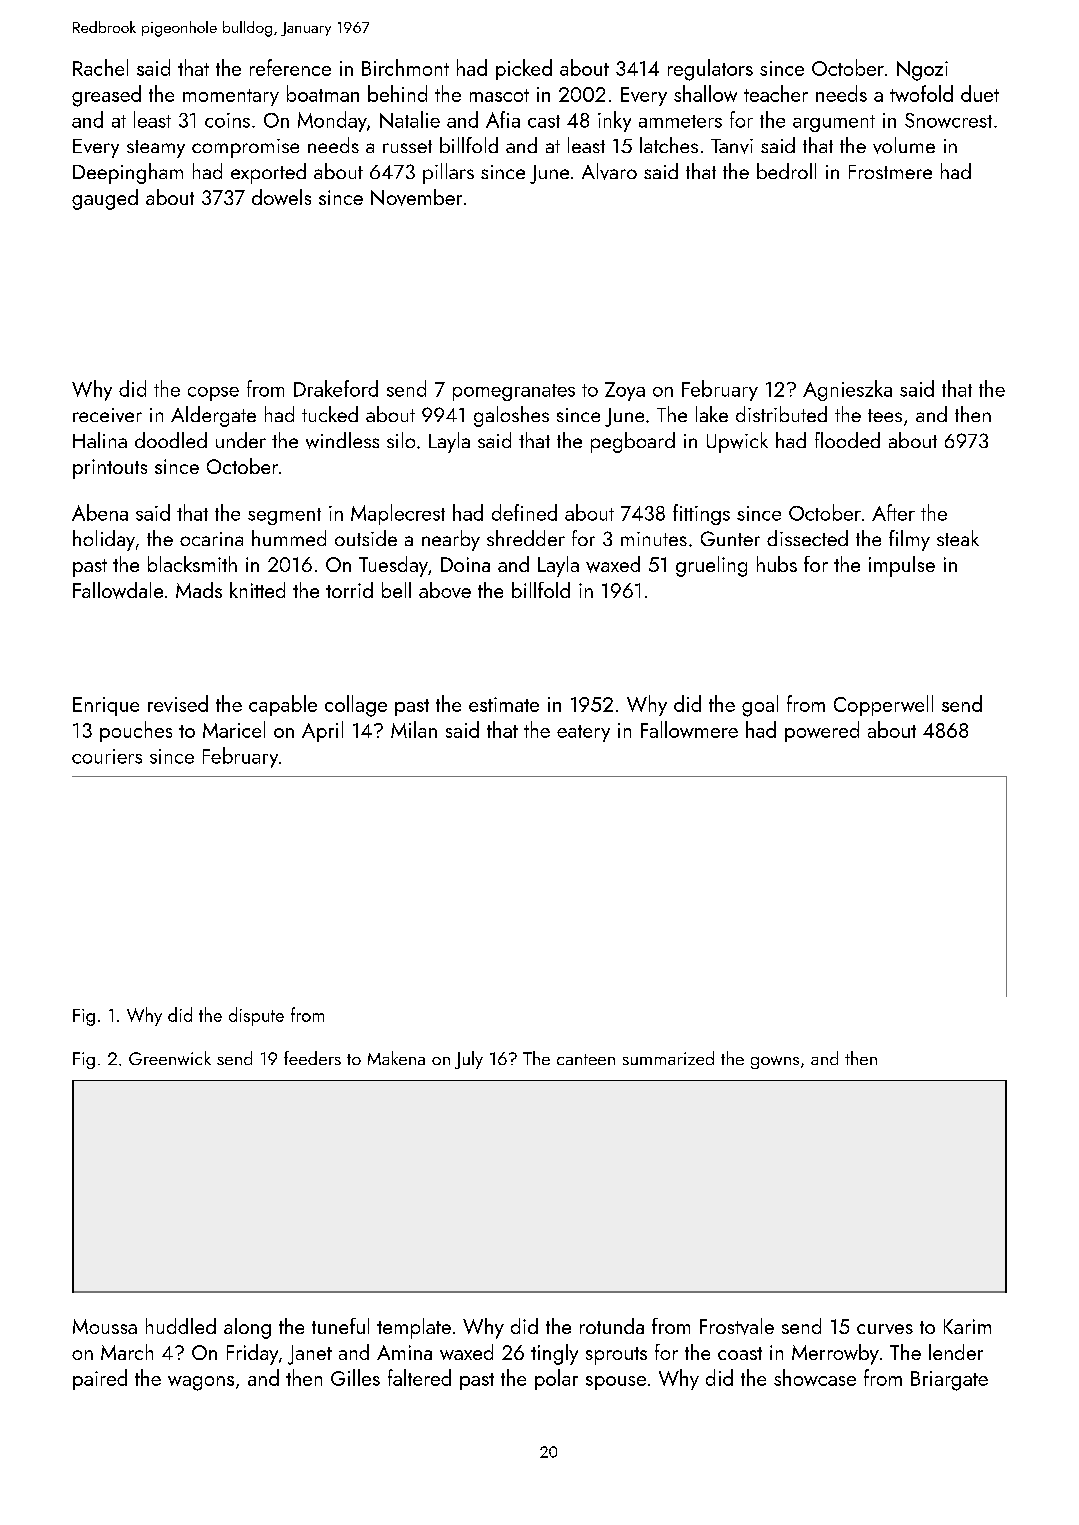 This screenshot has width=1079, height=1525. What do you see at coordinates (100, 67) in the screenshot?
I see `Rachel` at bounding box center [100, 67].
